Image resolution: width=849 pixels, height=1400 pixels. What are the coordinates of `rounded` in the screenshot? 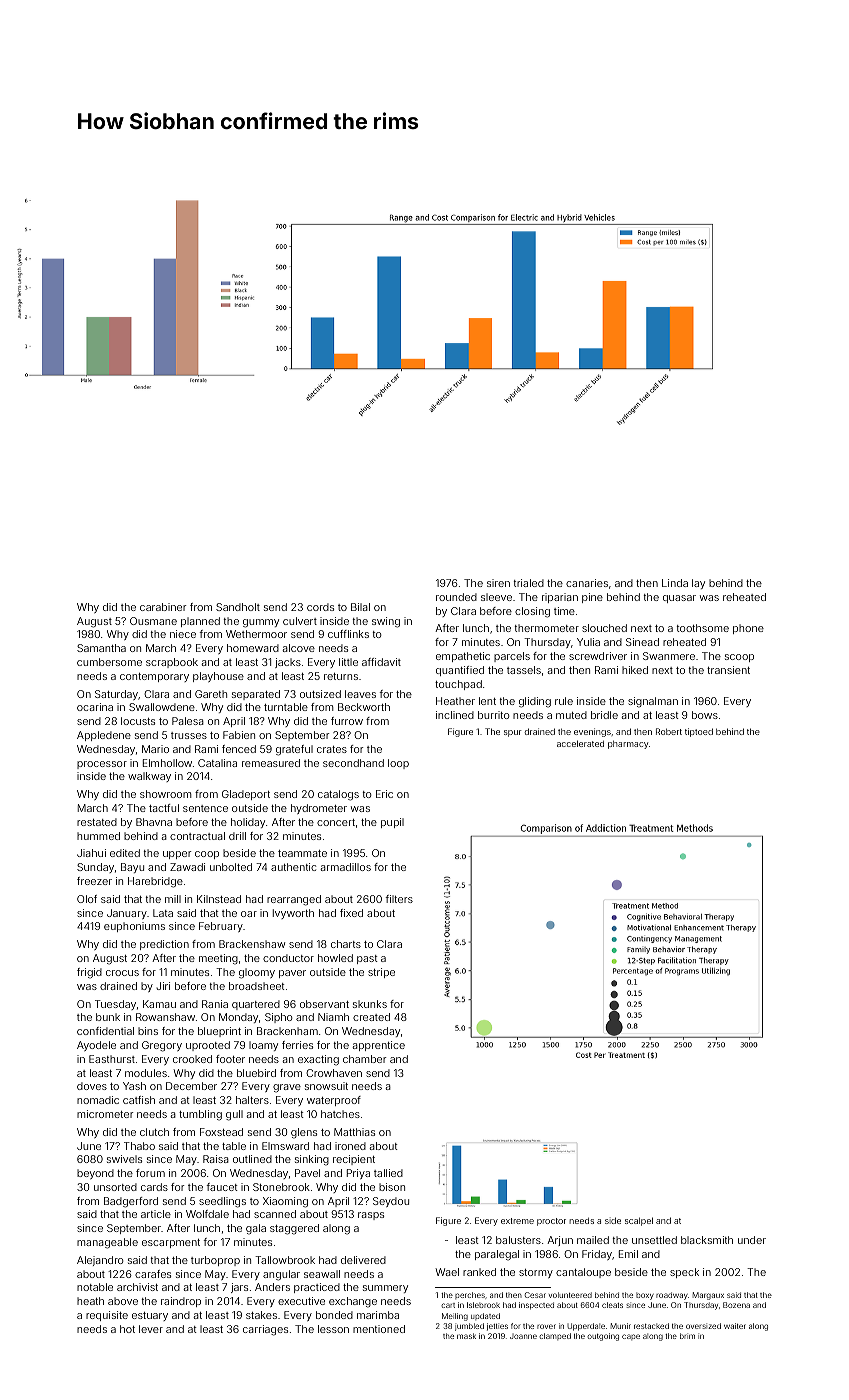 It's located at (456, 597).
